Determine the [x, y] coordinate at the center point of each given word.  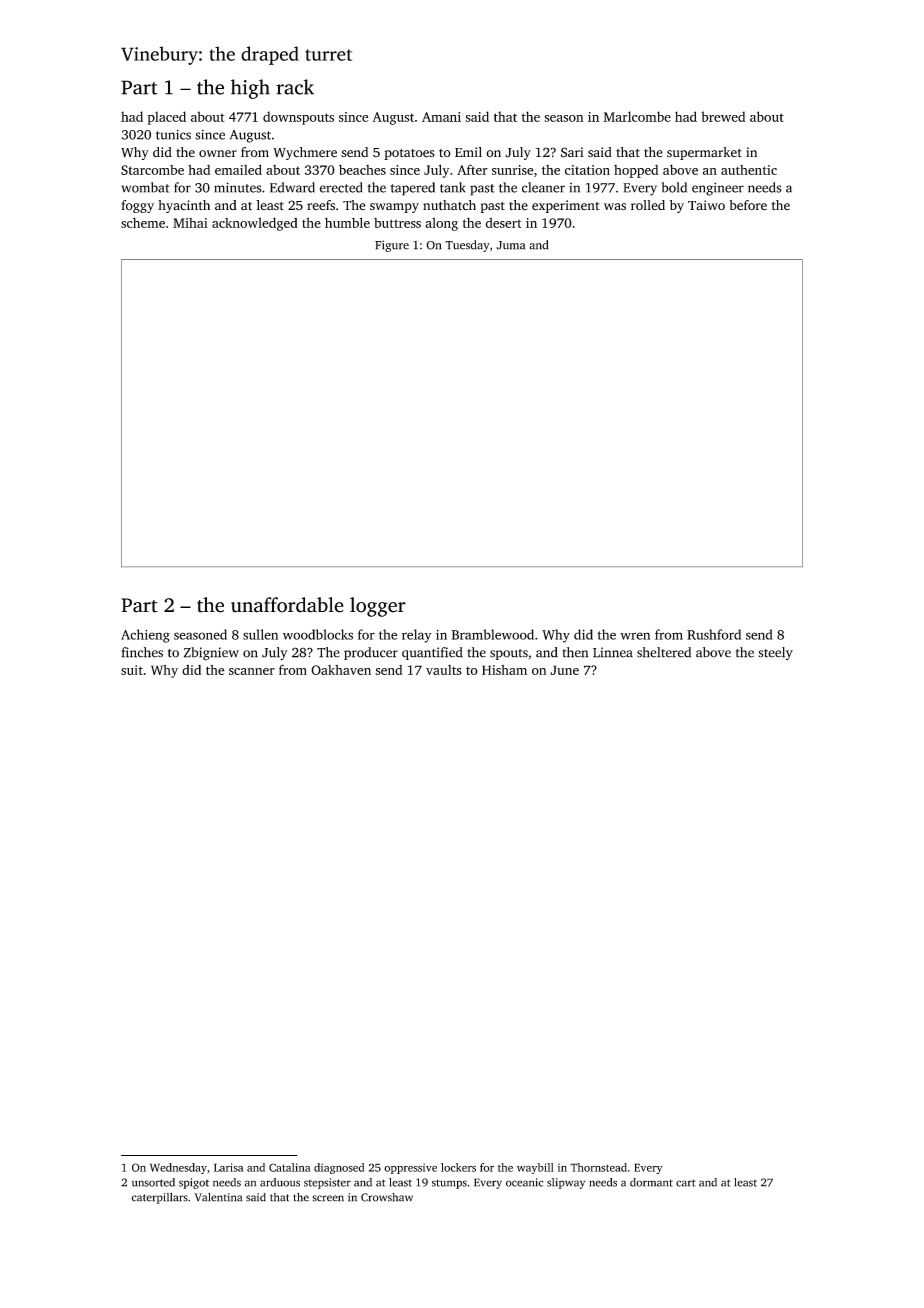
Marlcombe [637, 116]
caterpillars [159, 1198]
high [250, 89]
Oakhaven [341, 670]
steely [775, 653]
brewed [723, 116]
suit [132, 670]
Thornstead [598, 1167]
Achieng [145, 636]
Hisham [504, 670]
